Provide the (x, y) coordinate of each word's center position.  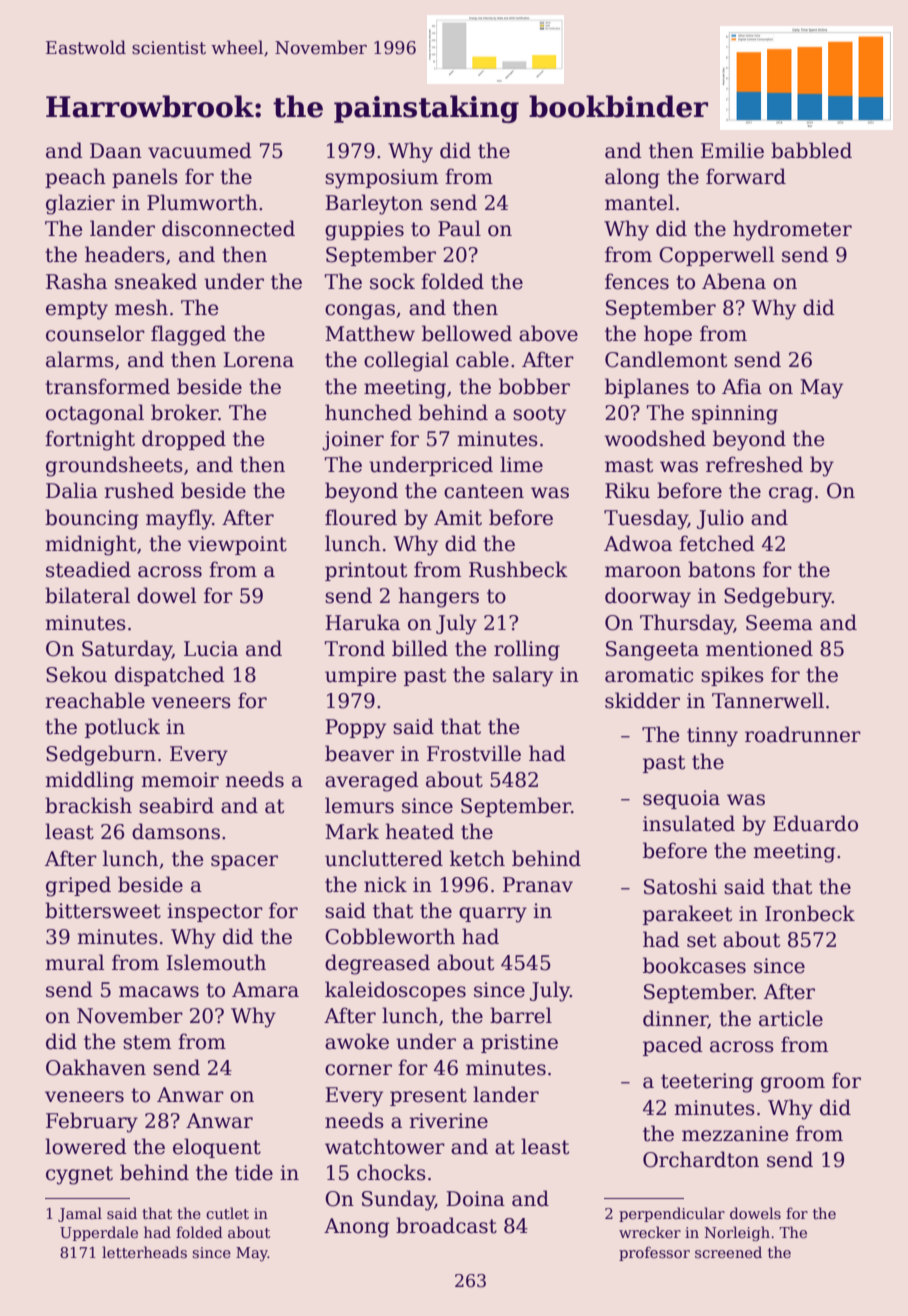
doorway (648, 597)
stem (147, 1042)
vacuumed (200, 150)
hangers (438, 597)
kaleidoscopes (395, 991)
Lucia (211, 649)
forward (746, 176)
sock (392, 281)
